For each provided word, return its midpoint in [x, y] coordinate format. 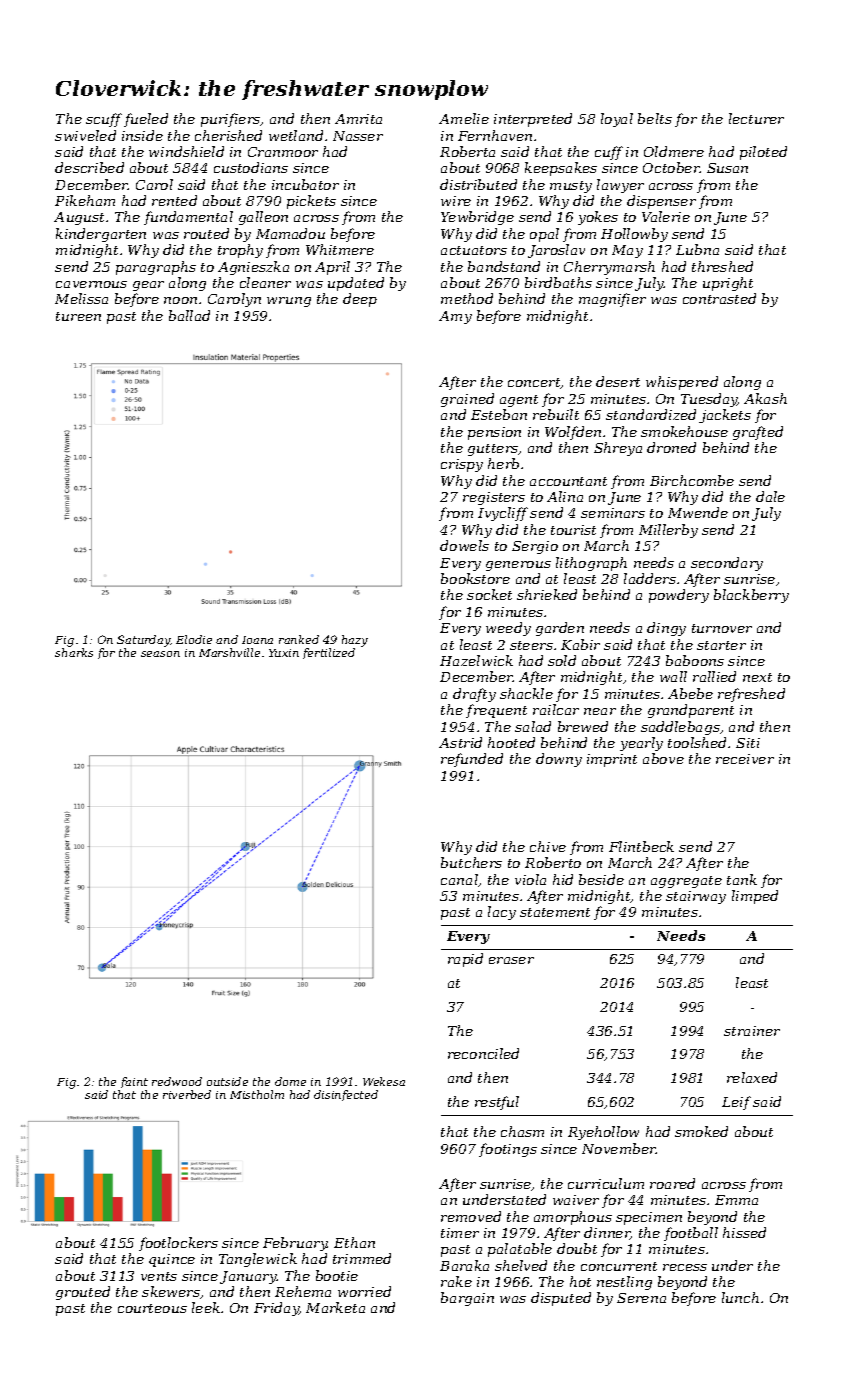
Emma [736, 1200]
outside [227, 1081]
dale [770, 496]
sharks [74, 652]
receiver [745, 759]
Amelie [464, 118]
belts [655, 118]
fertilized [329, 653]
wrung [289, 302]
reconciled [483, 1053]
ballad [189, 315]
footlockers [178, 1244]
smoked [701, 1131]
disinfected [346, 1095]
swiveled [85, 135]
